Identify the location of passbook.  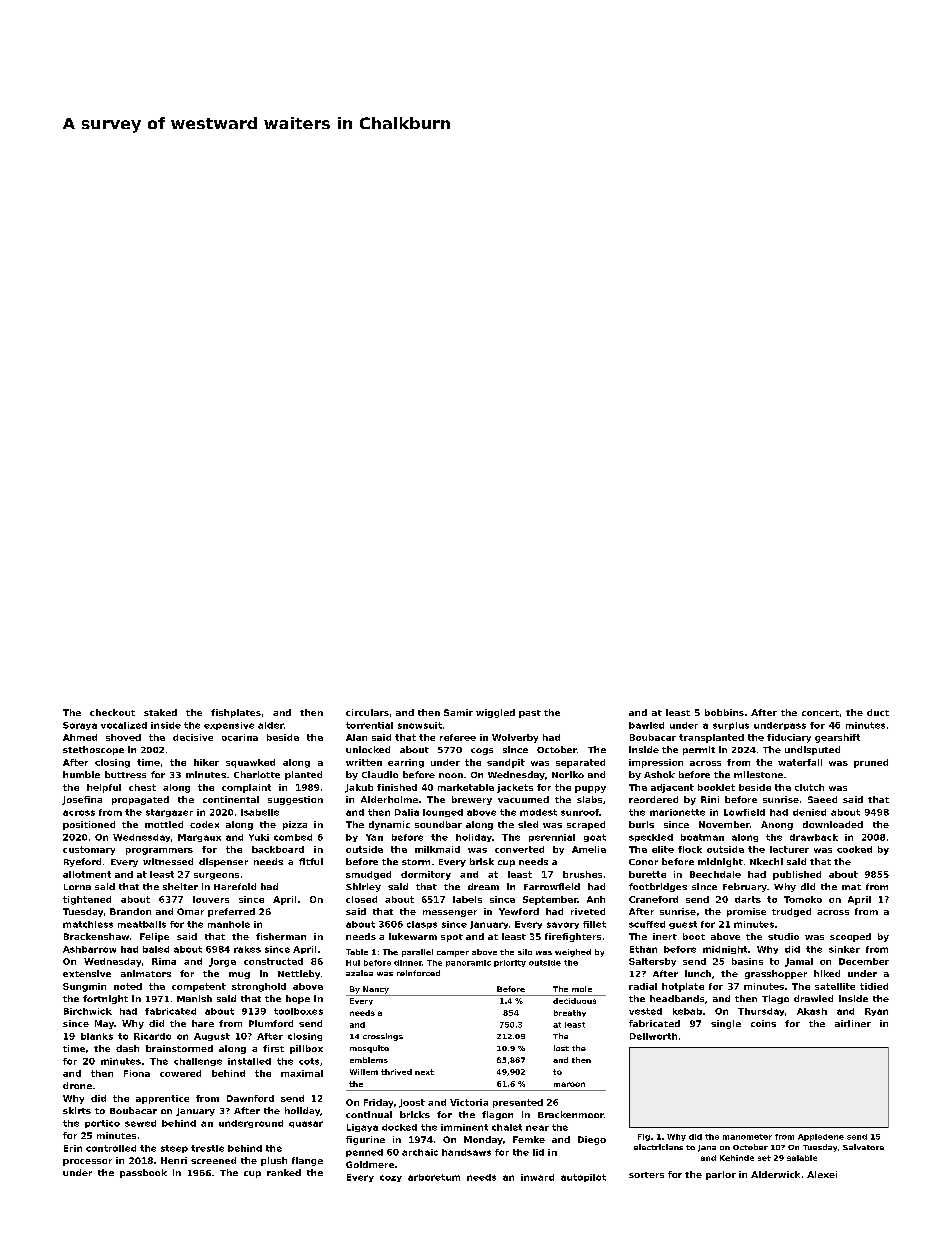
(143, 1173).
